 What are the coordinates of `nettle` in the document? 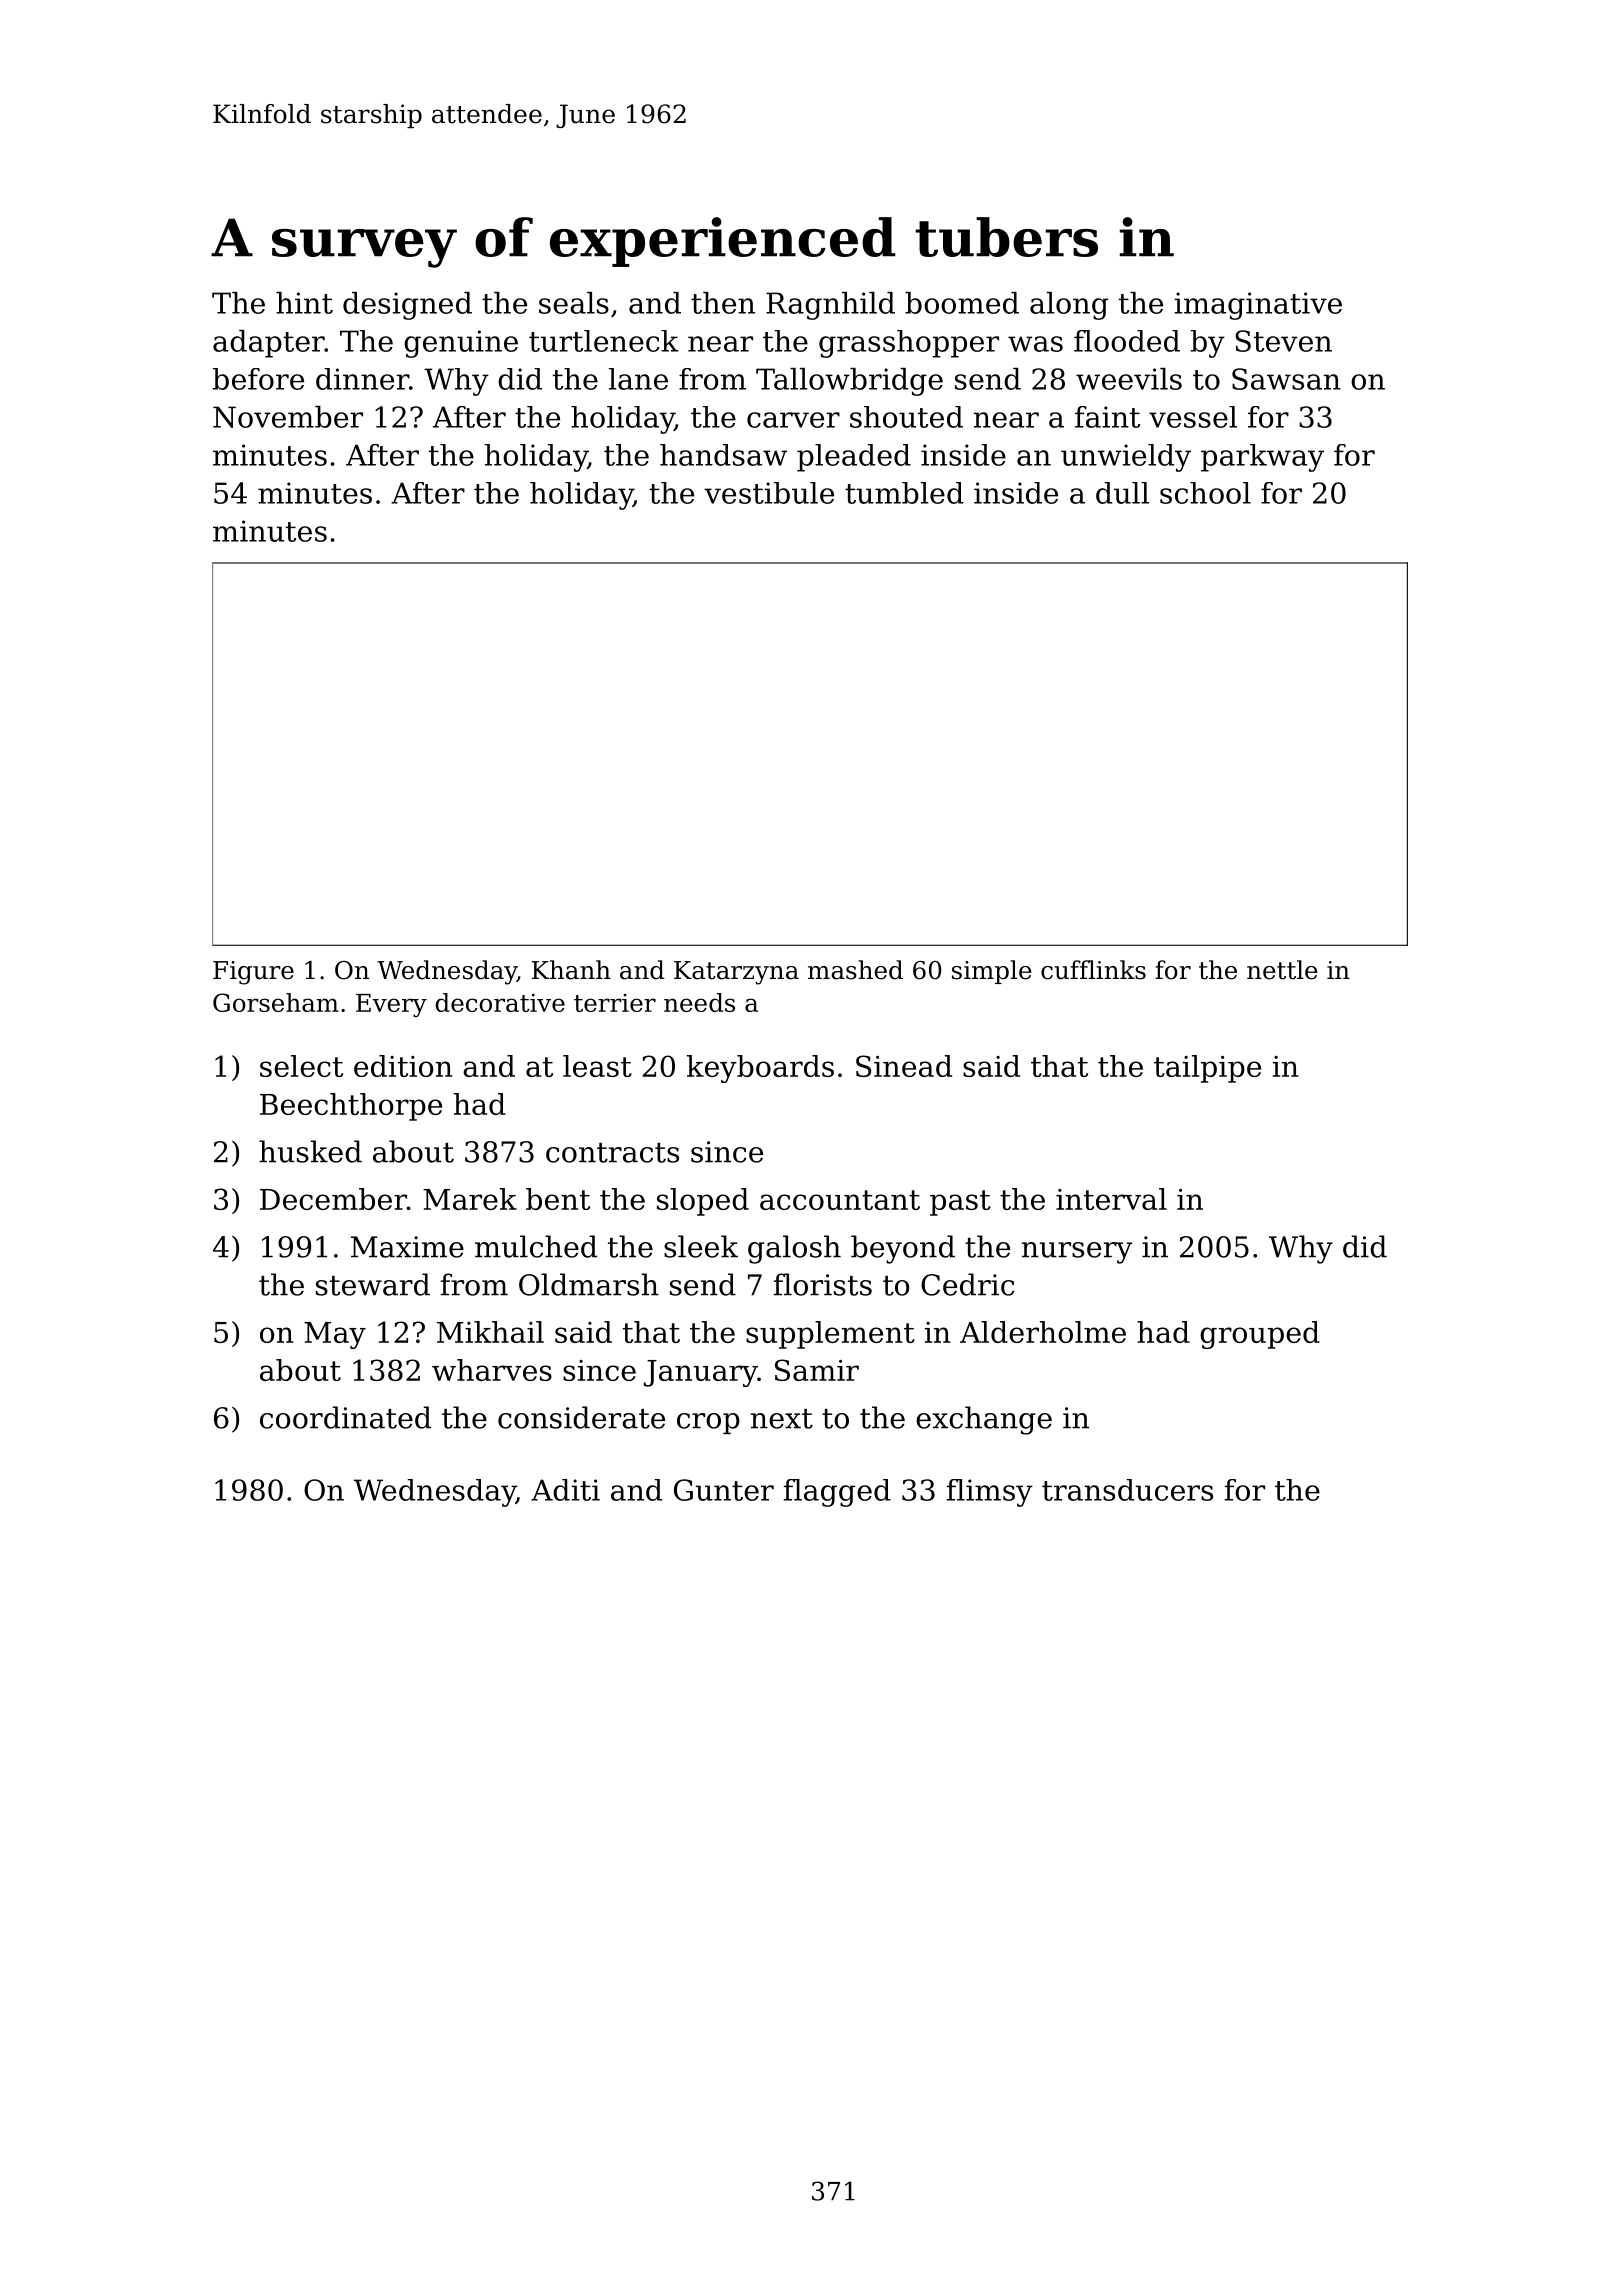 It's located at (1282, 970).
